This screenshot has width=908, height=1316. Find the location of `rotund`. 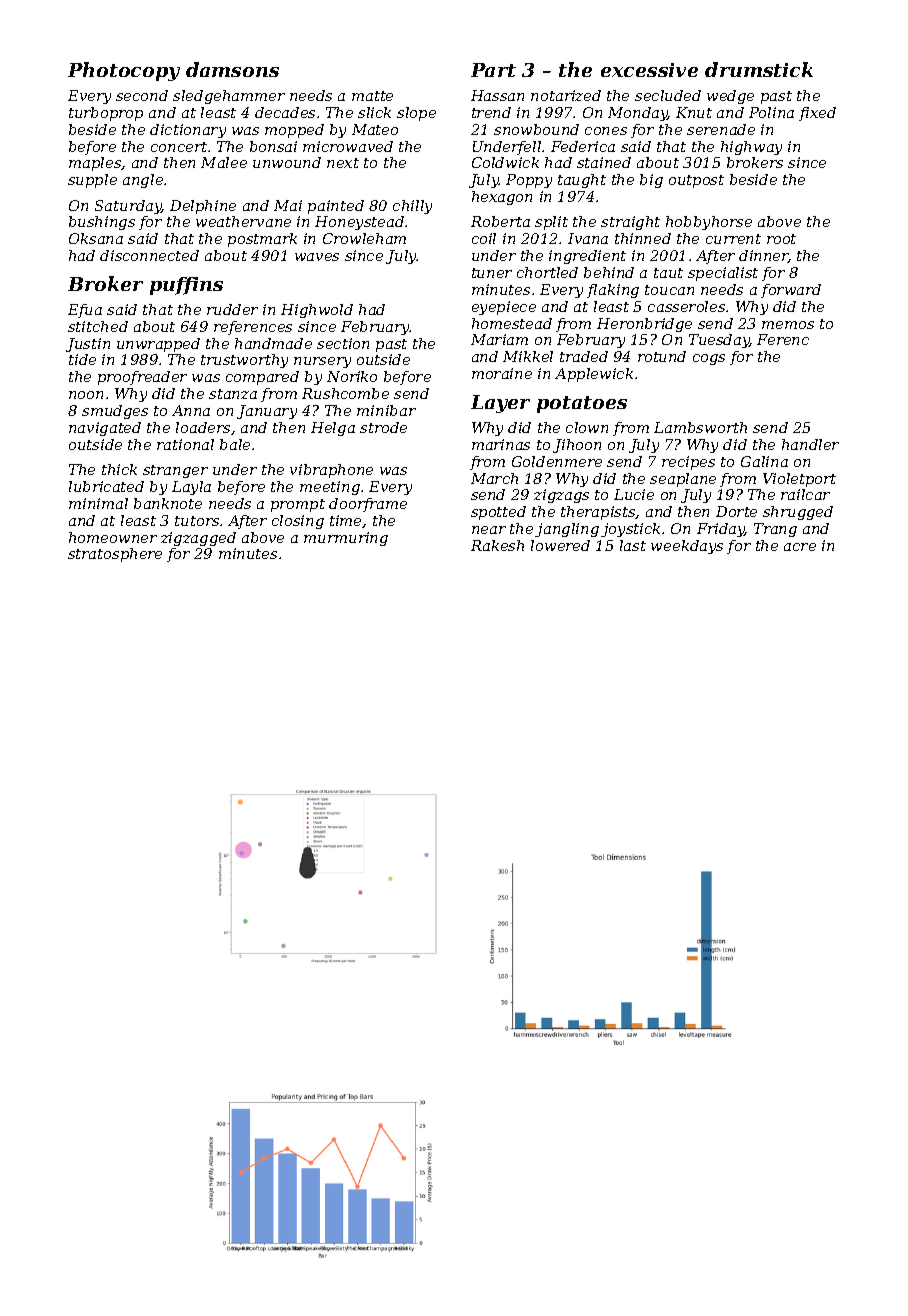

rotund is located at coordinates (662, 356).
